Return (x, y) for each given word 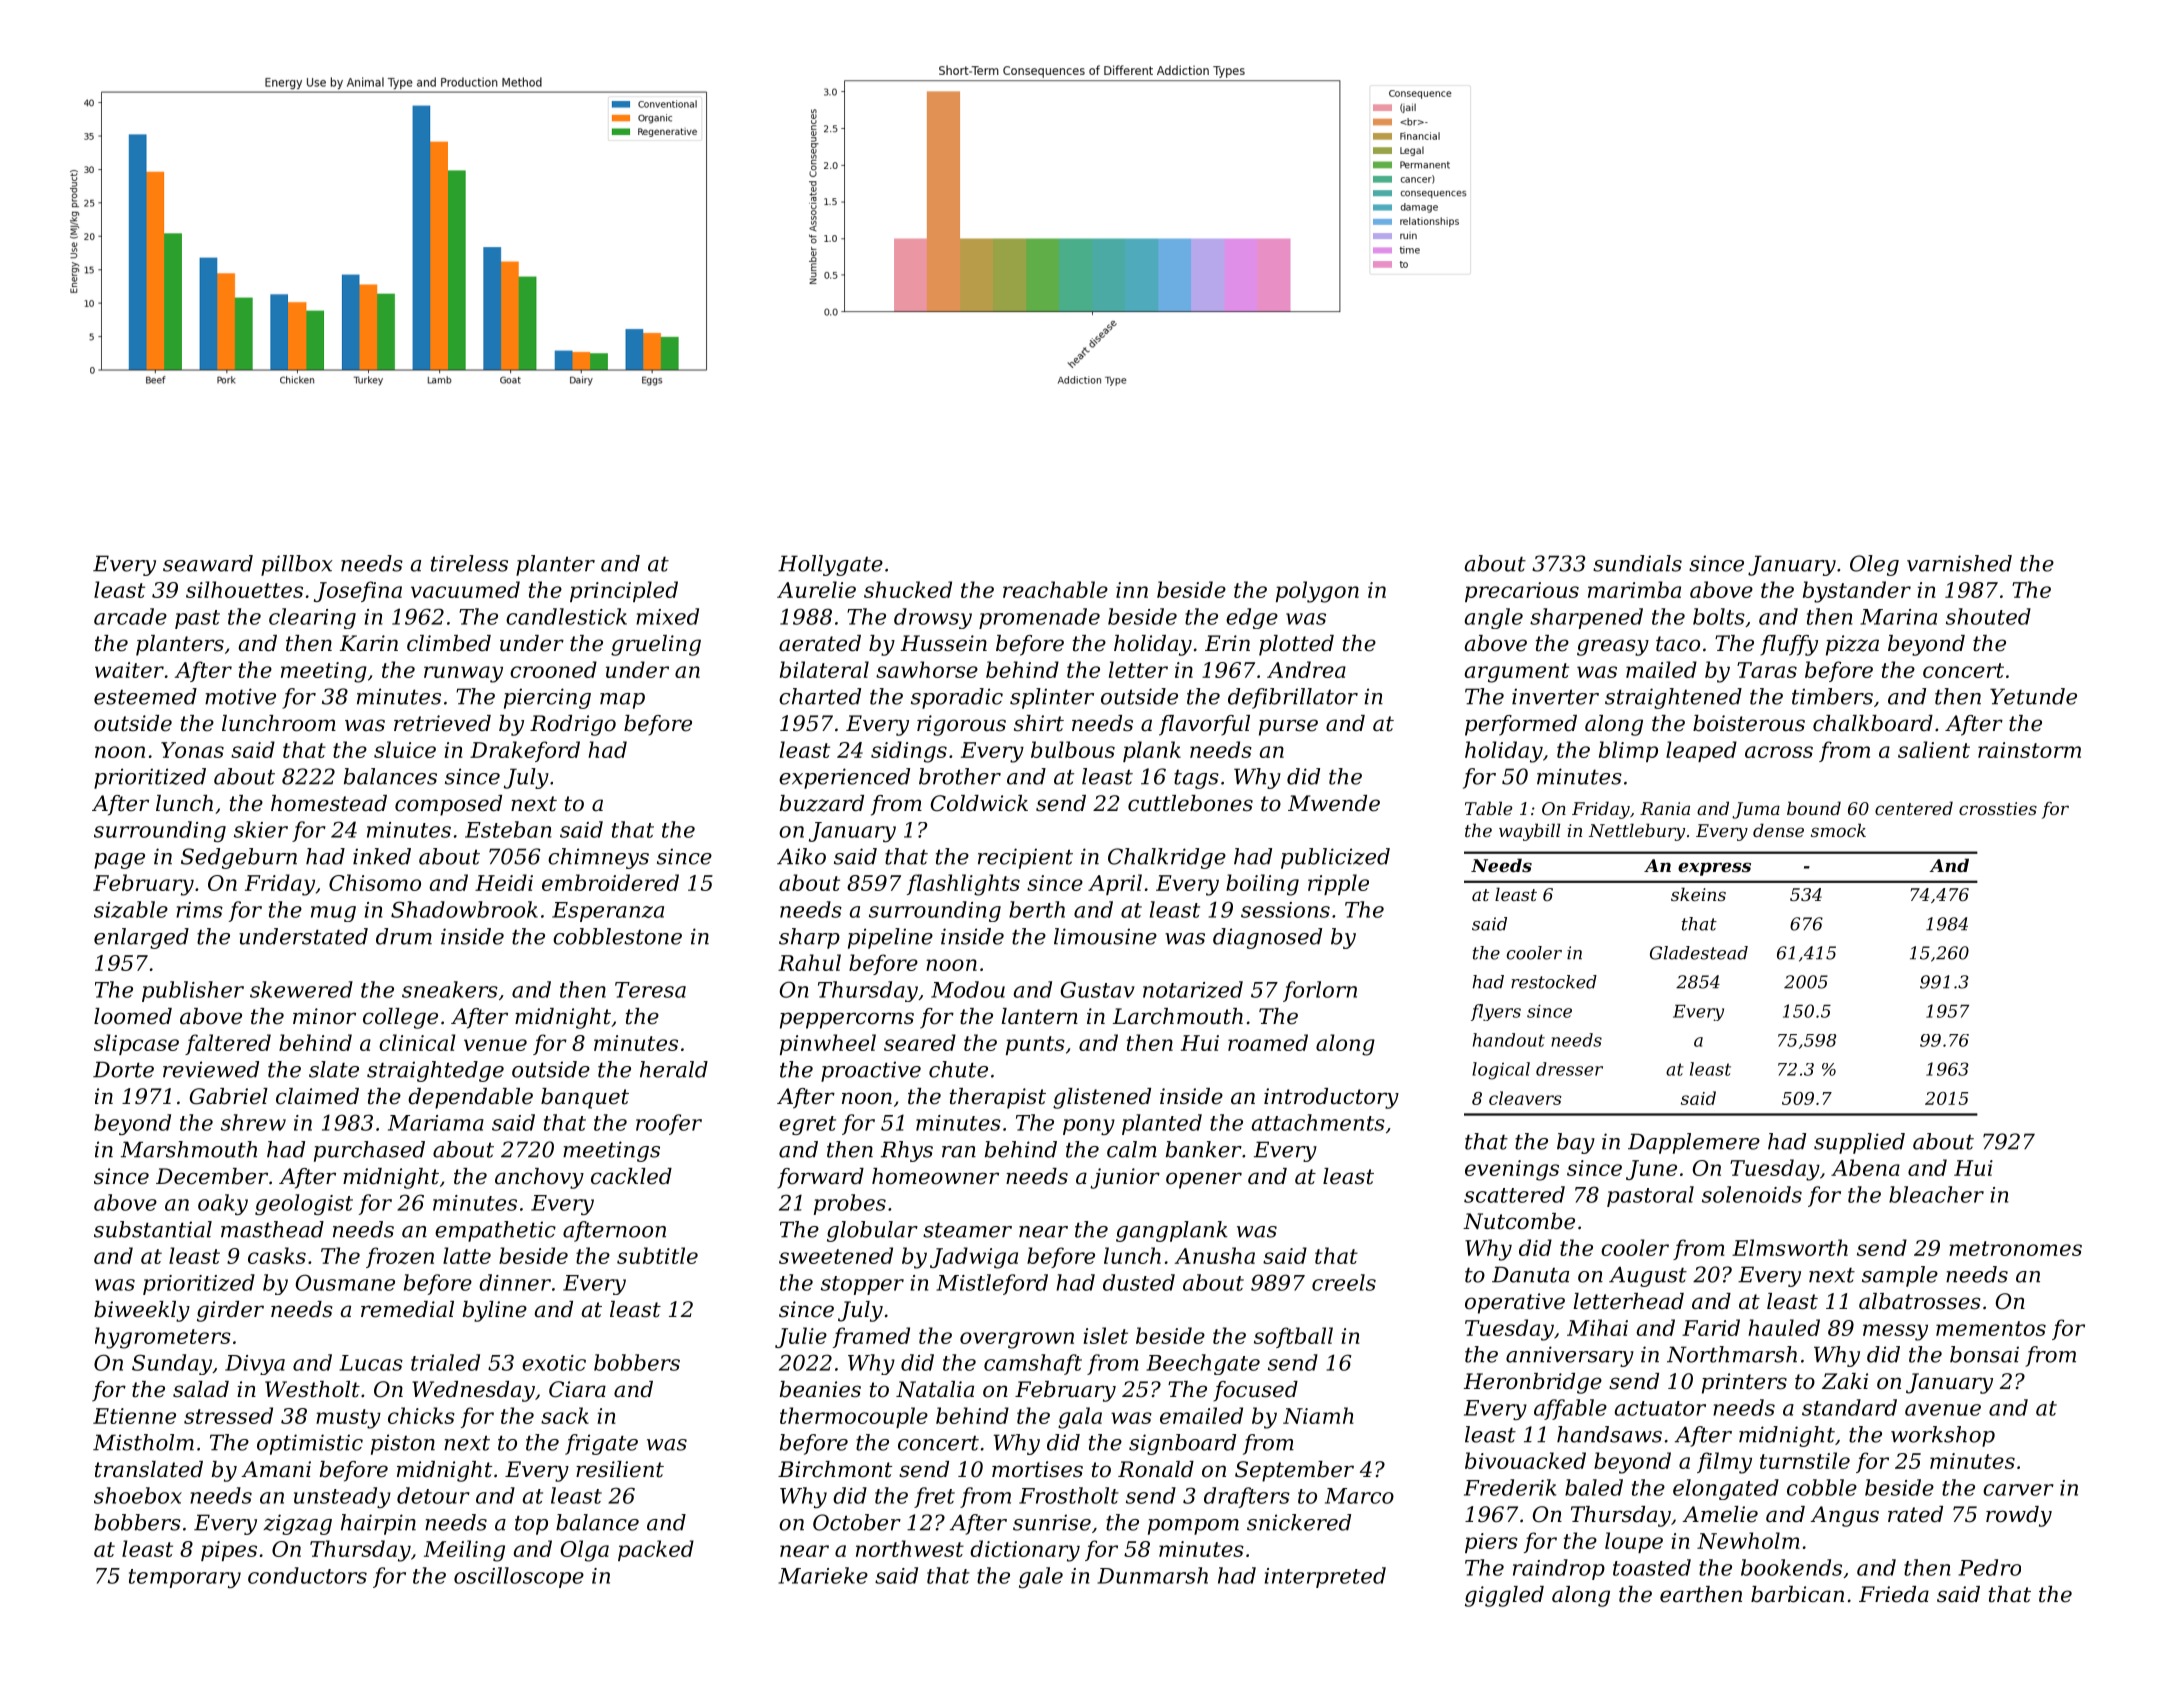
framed (871, 1337)
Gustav (1098, 989)
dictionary (1025, 1551)
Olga (585, 1551)
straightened (1673, 698)
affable (1570, 1409)
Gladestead (1699, 953)
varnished (1959, 563)
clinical (417, 1042)
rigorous (961, 725)
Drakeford (525, 751)
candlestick (566, 616)
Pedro (1989, 1567)
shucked (908, 589)
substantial (153, 1229)
